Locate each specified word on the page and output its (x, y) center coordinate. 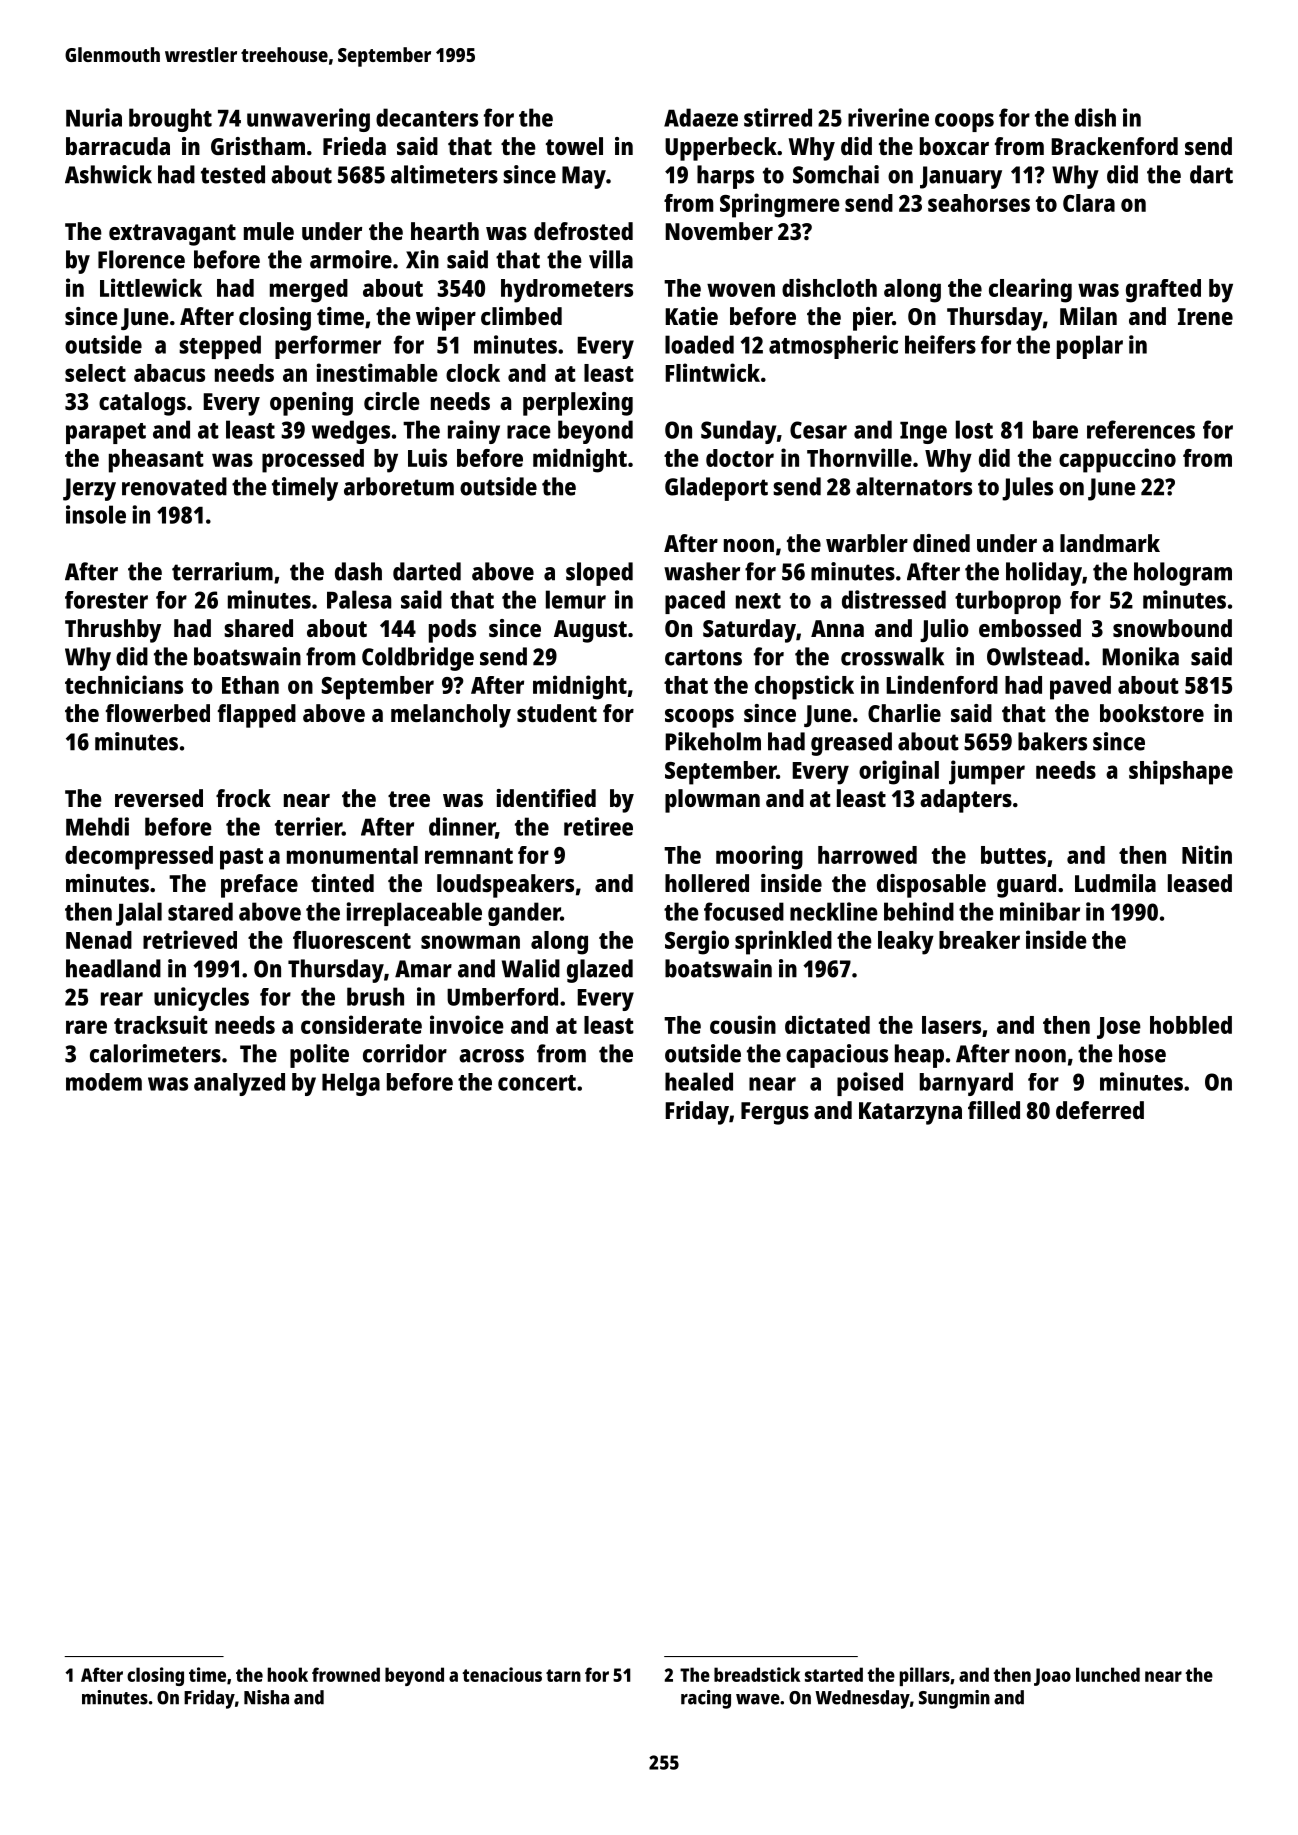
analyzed (239, 1084)
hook (288, 1674)
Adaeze (701, 117)
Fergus (775, 1113)
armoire (351, 259)
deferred (1100, 1110)
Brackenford (1114, 146)
